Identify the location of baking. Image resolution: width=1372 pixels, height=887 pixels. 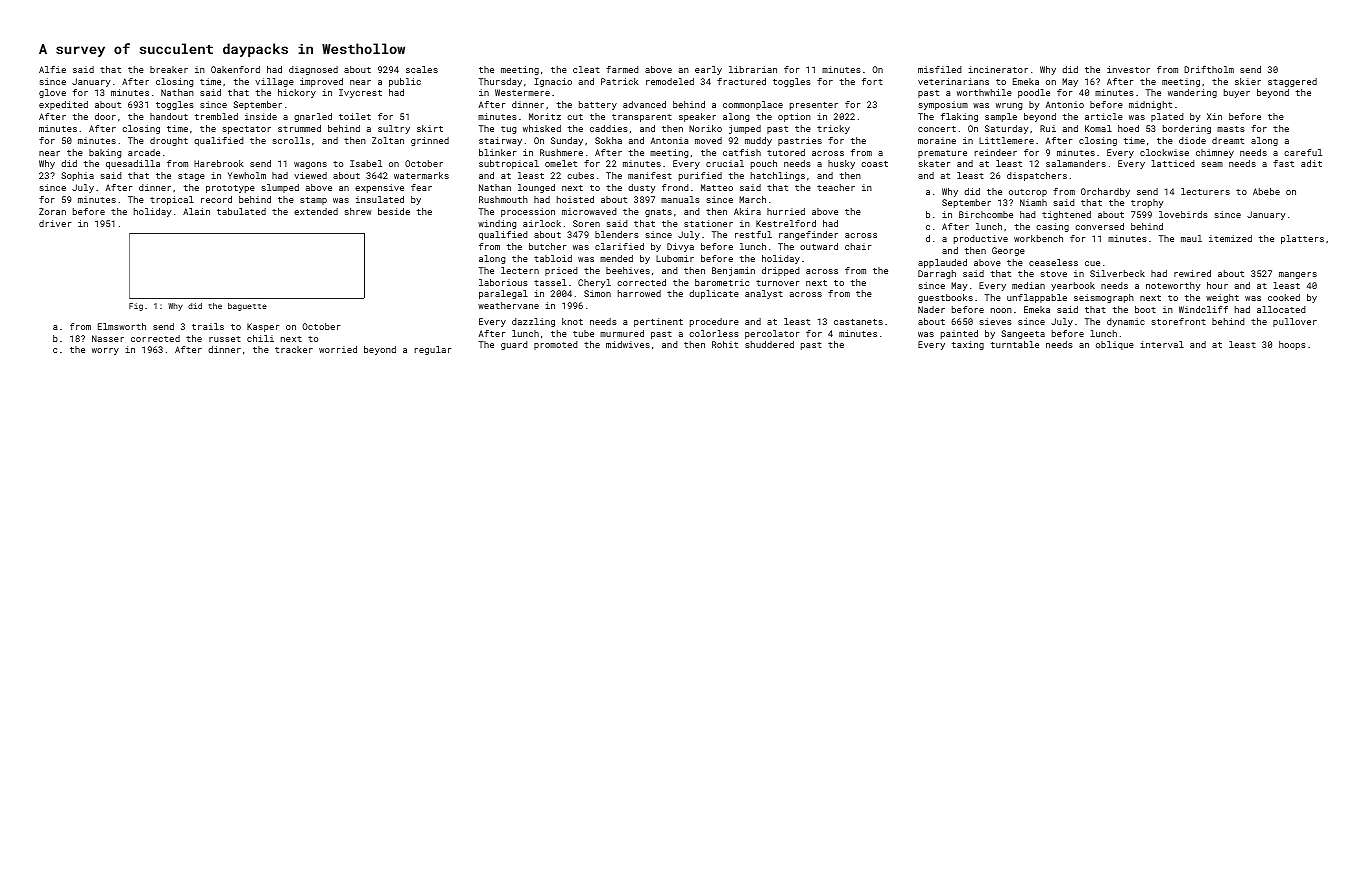
(105, 153).
